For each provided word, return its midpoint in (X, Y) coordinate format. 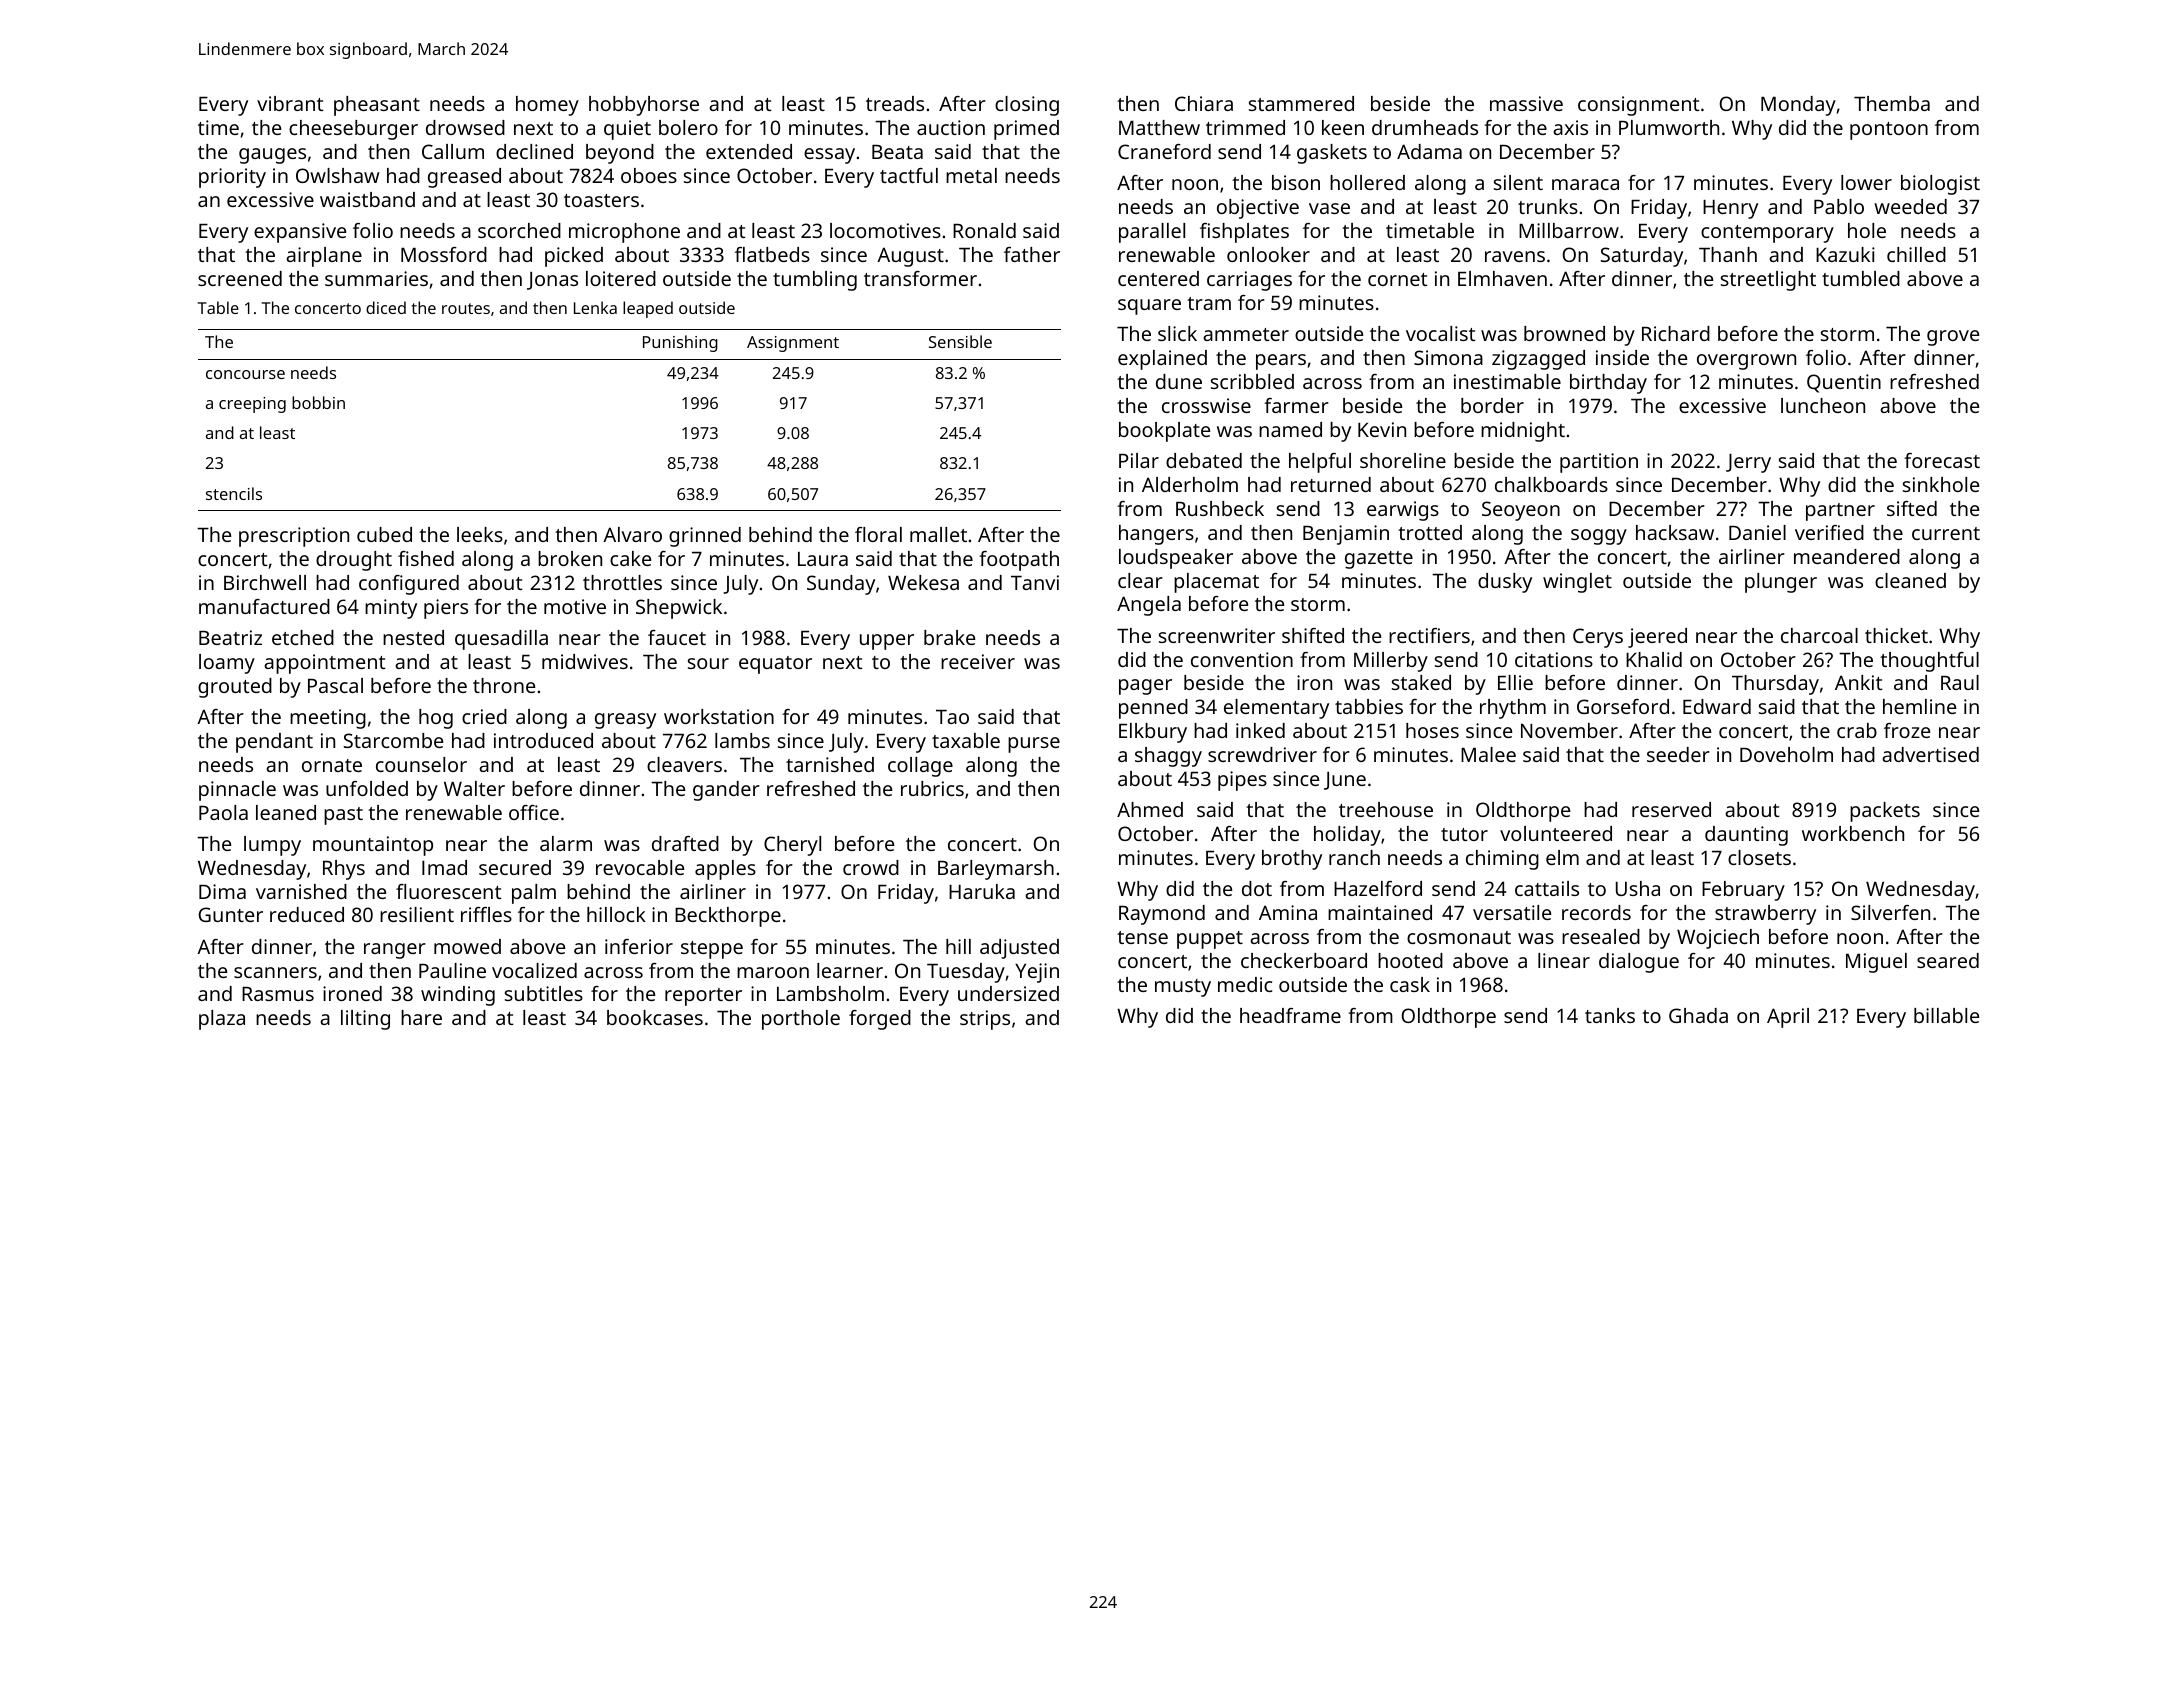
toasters (601, 200)
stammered (1301, 103)
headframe (1290, 1015)
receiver (978, 661)
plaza (222, 1020)
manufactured (264, 606)
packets (1885, 812)
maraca (1585, 184)
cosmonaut (1459, 937)
